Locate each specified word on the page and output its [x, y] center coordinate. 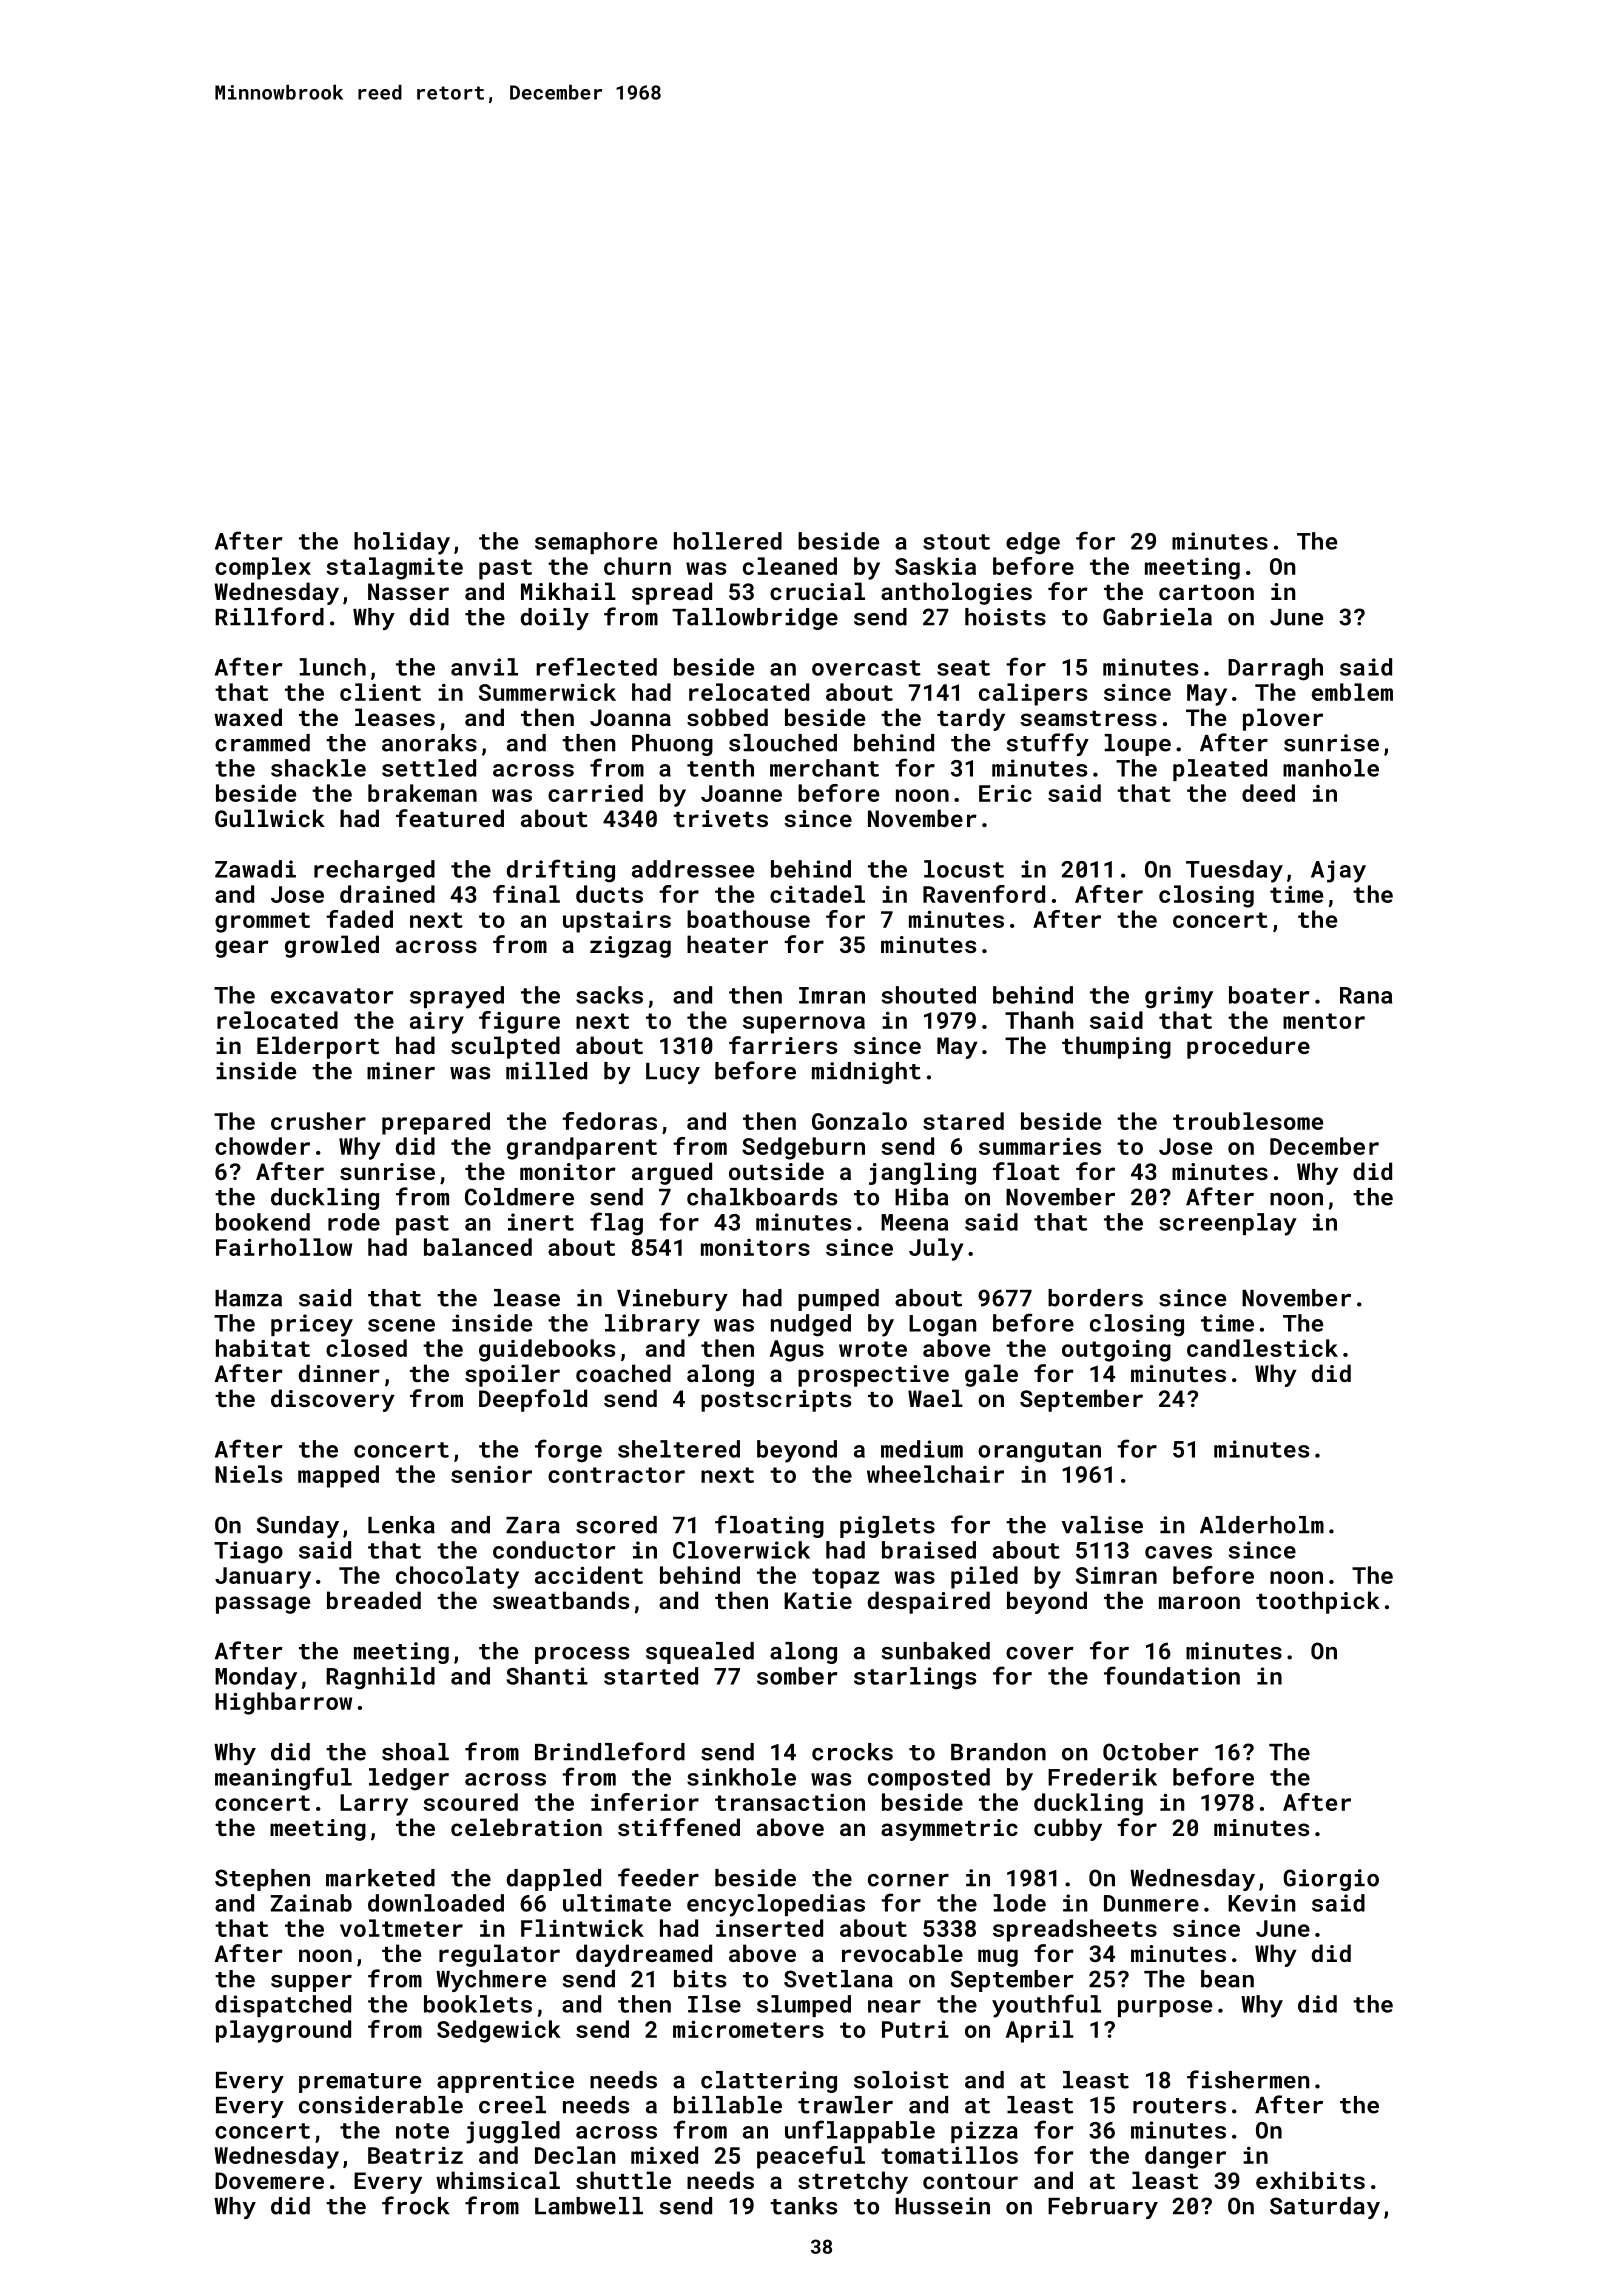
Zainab [311, 1903]
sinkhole [741, 1777]
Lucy [673, 1073]
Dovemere [269, 2180]
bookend [263, 1222]
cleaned [790, 566]
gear [242, 949]
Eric [1005, 793]
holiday [402, 543]
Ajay [1338, 871]
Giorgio [1331, 1880]
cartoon [1206, 592]
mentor [1324, 1021]
